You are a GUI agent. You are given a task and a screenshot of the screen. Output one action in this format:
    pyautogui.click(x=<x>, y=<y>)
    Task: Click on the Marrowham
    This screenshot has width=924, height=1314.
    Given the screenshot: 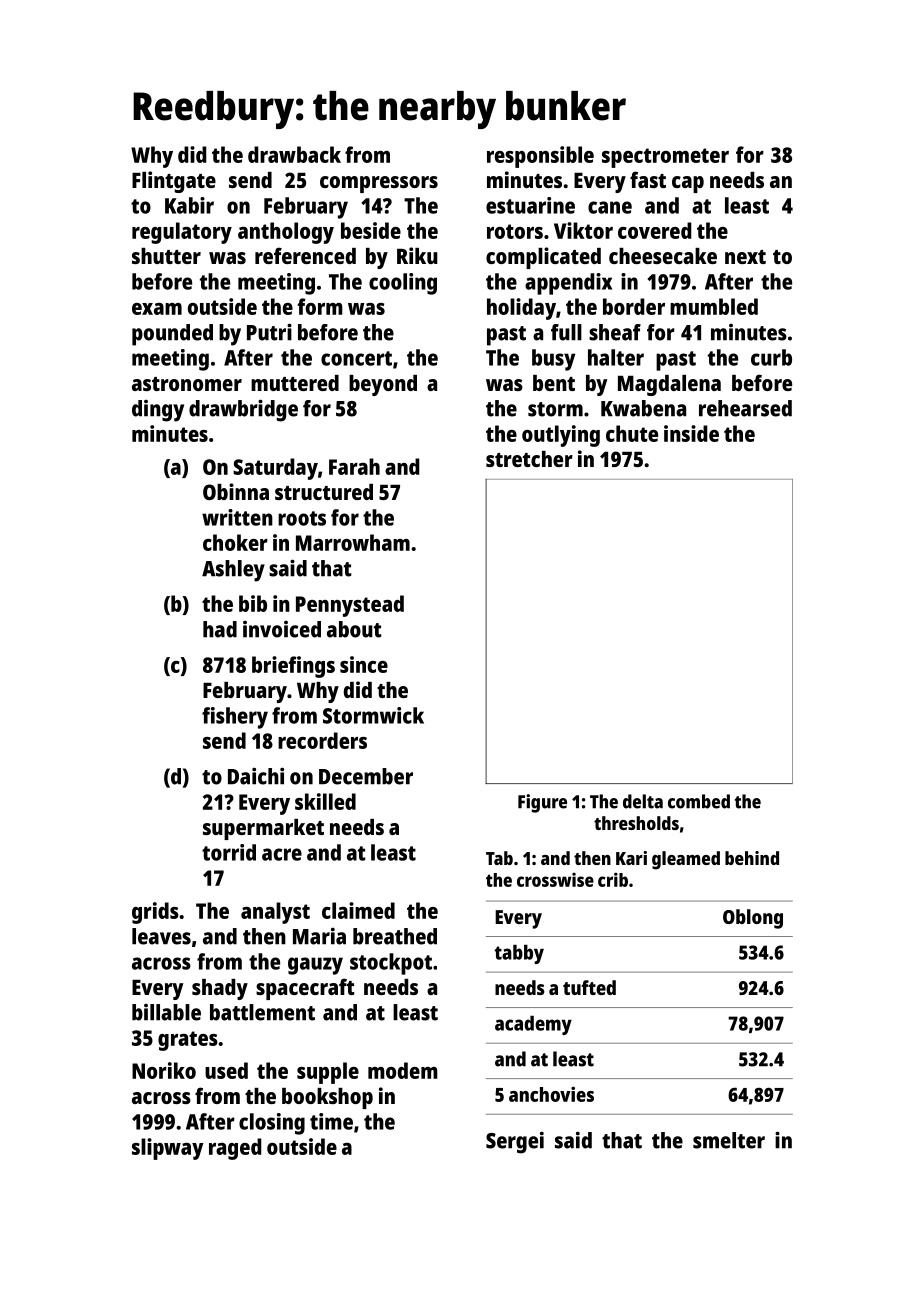 What is the action you would take?
    pyautogui.click(x=353, y=542)
